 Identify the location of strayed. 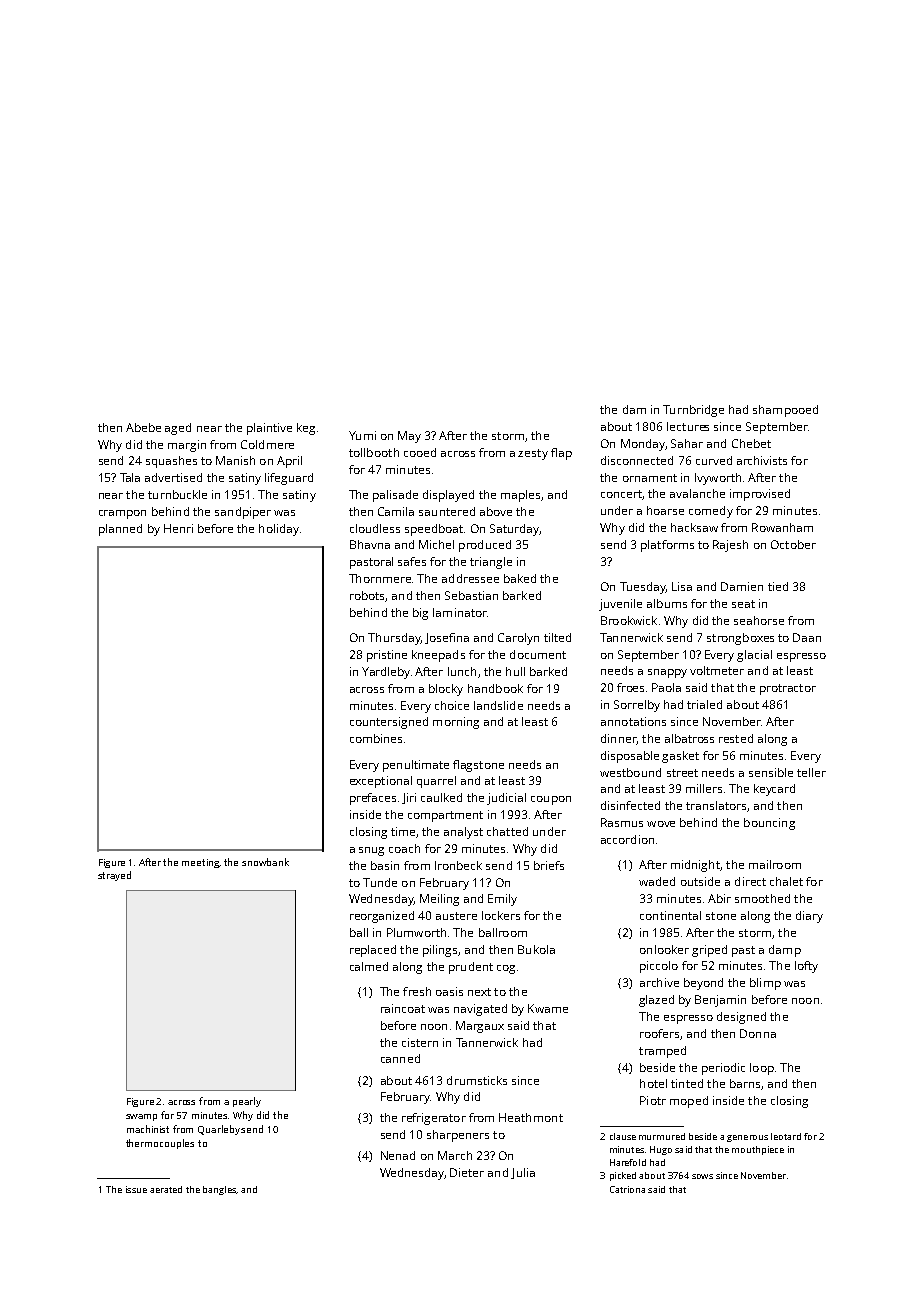
(114, 876).
